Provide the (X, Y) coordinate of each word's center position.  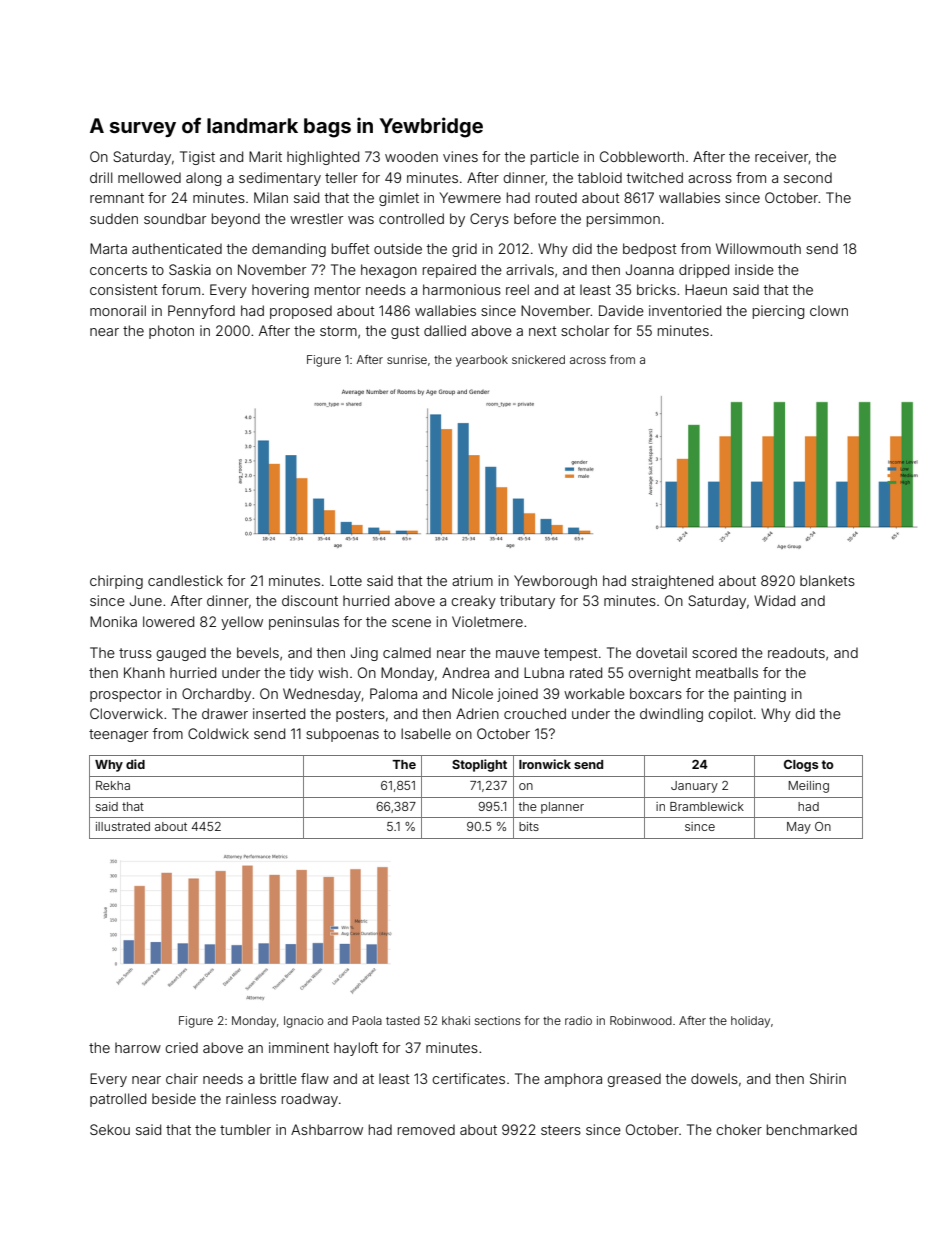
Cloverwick (126, 713)
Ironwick (545, 764)
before (535, 218)
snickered (538, 359)
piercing (778, 312)
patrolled (118, 1100)
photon (171, 332)
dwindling (671, 715)
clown (829, 310)
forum (181, 289)
